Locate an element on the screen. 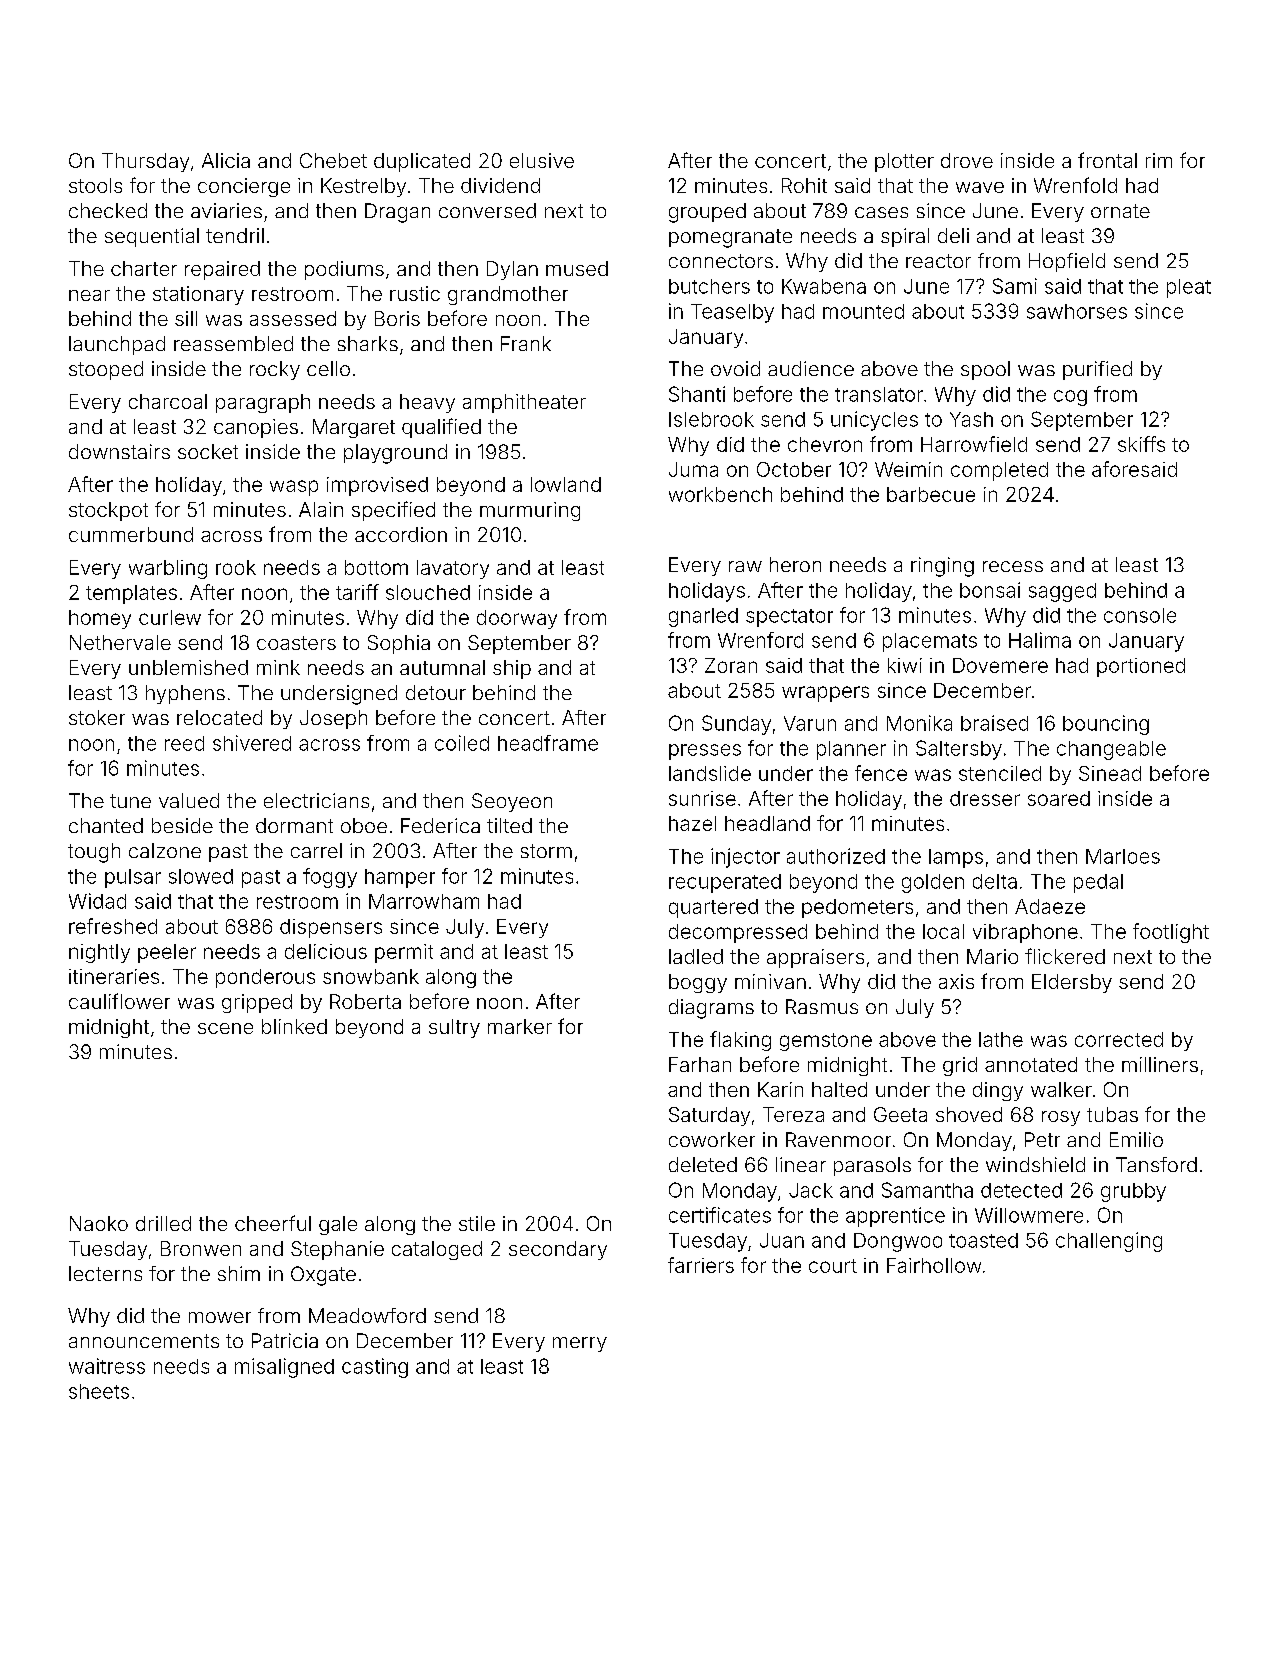 The image size is (1281, 1658). stoker is located at coordinates (97, 717).
